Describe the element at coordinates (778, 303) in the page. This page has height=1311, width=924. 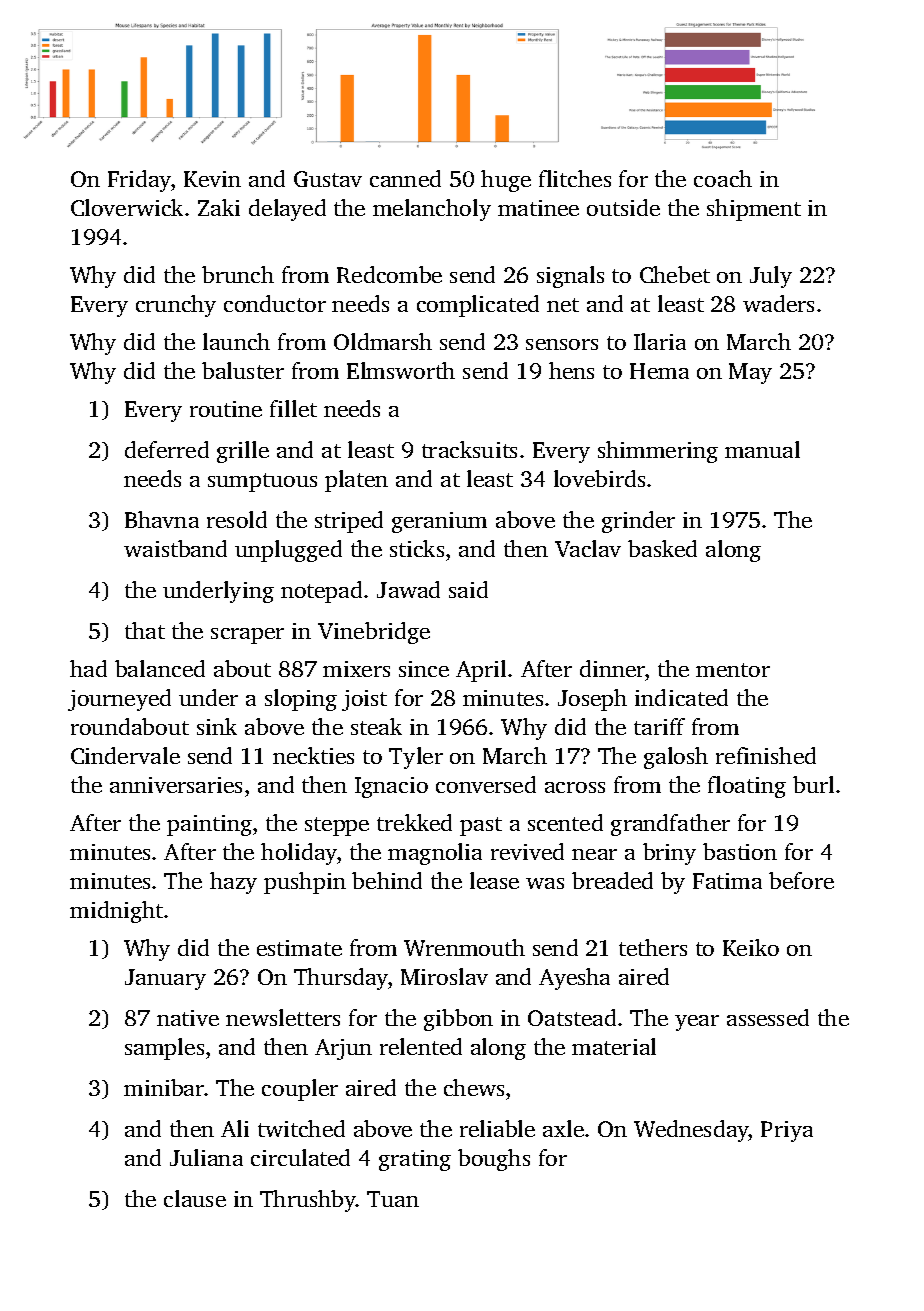
I see `waders` at that location.
